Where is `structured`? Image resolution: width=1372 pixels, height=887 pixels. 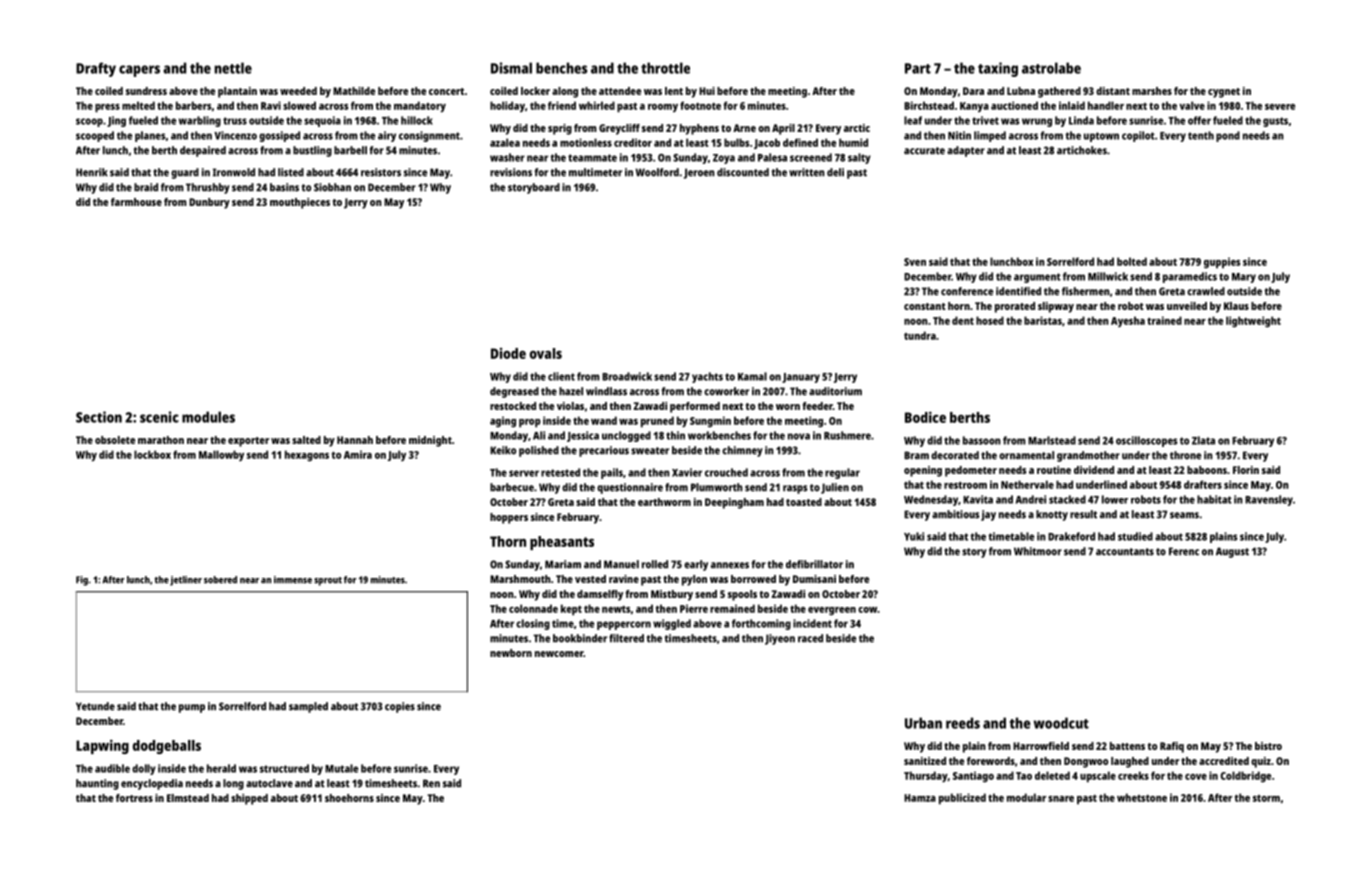
structured is located at coordinates (284, 768).
